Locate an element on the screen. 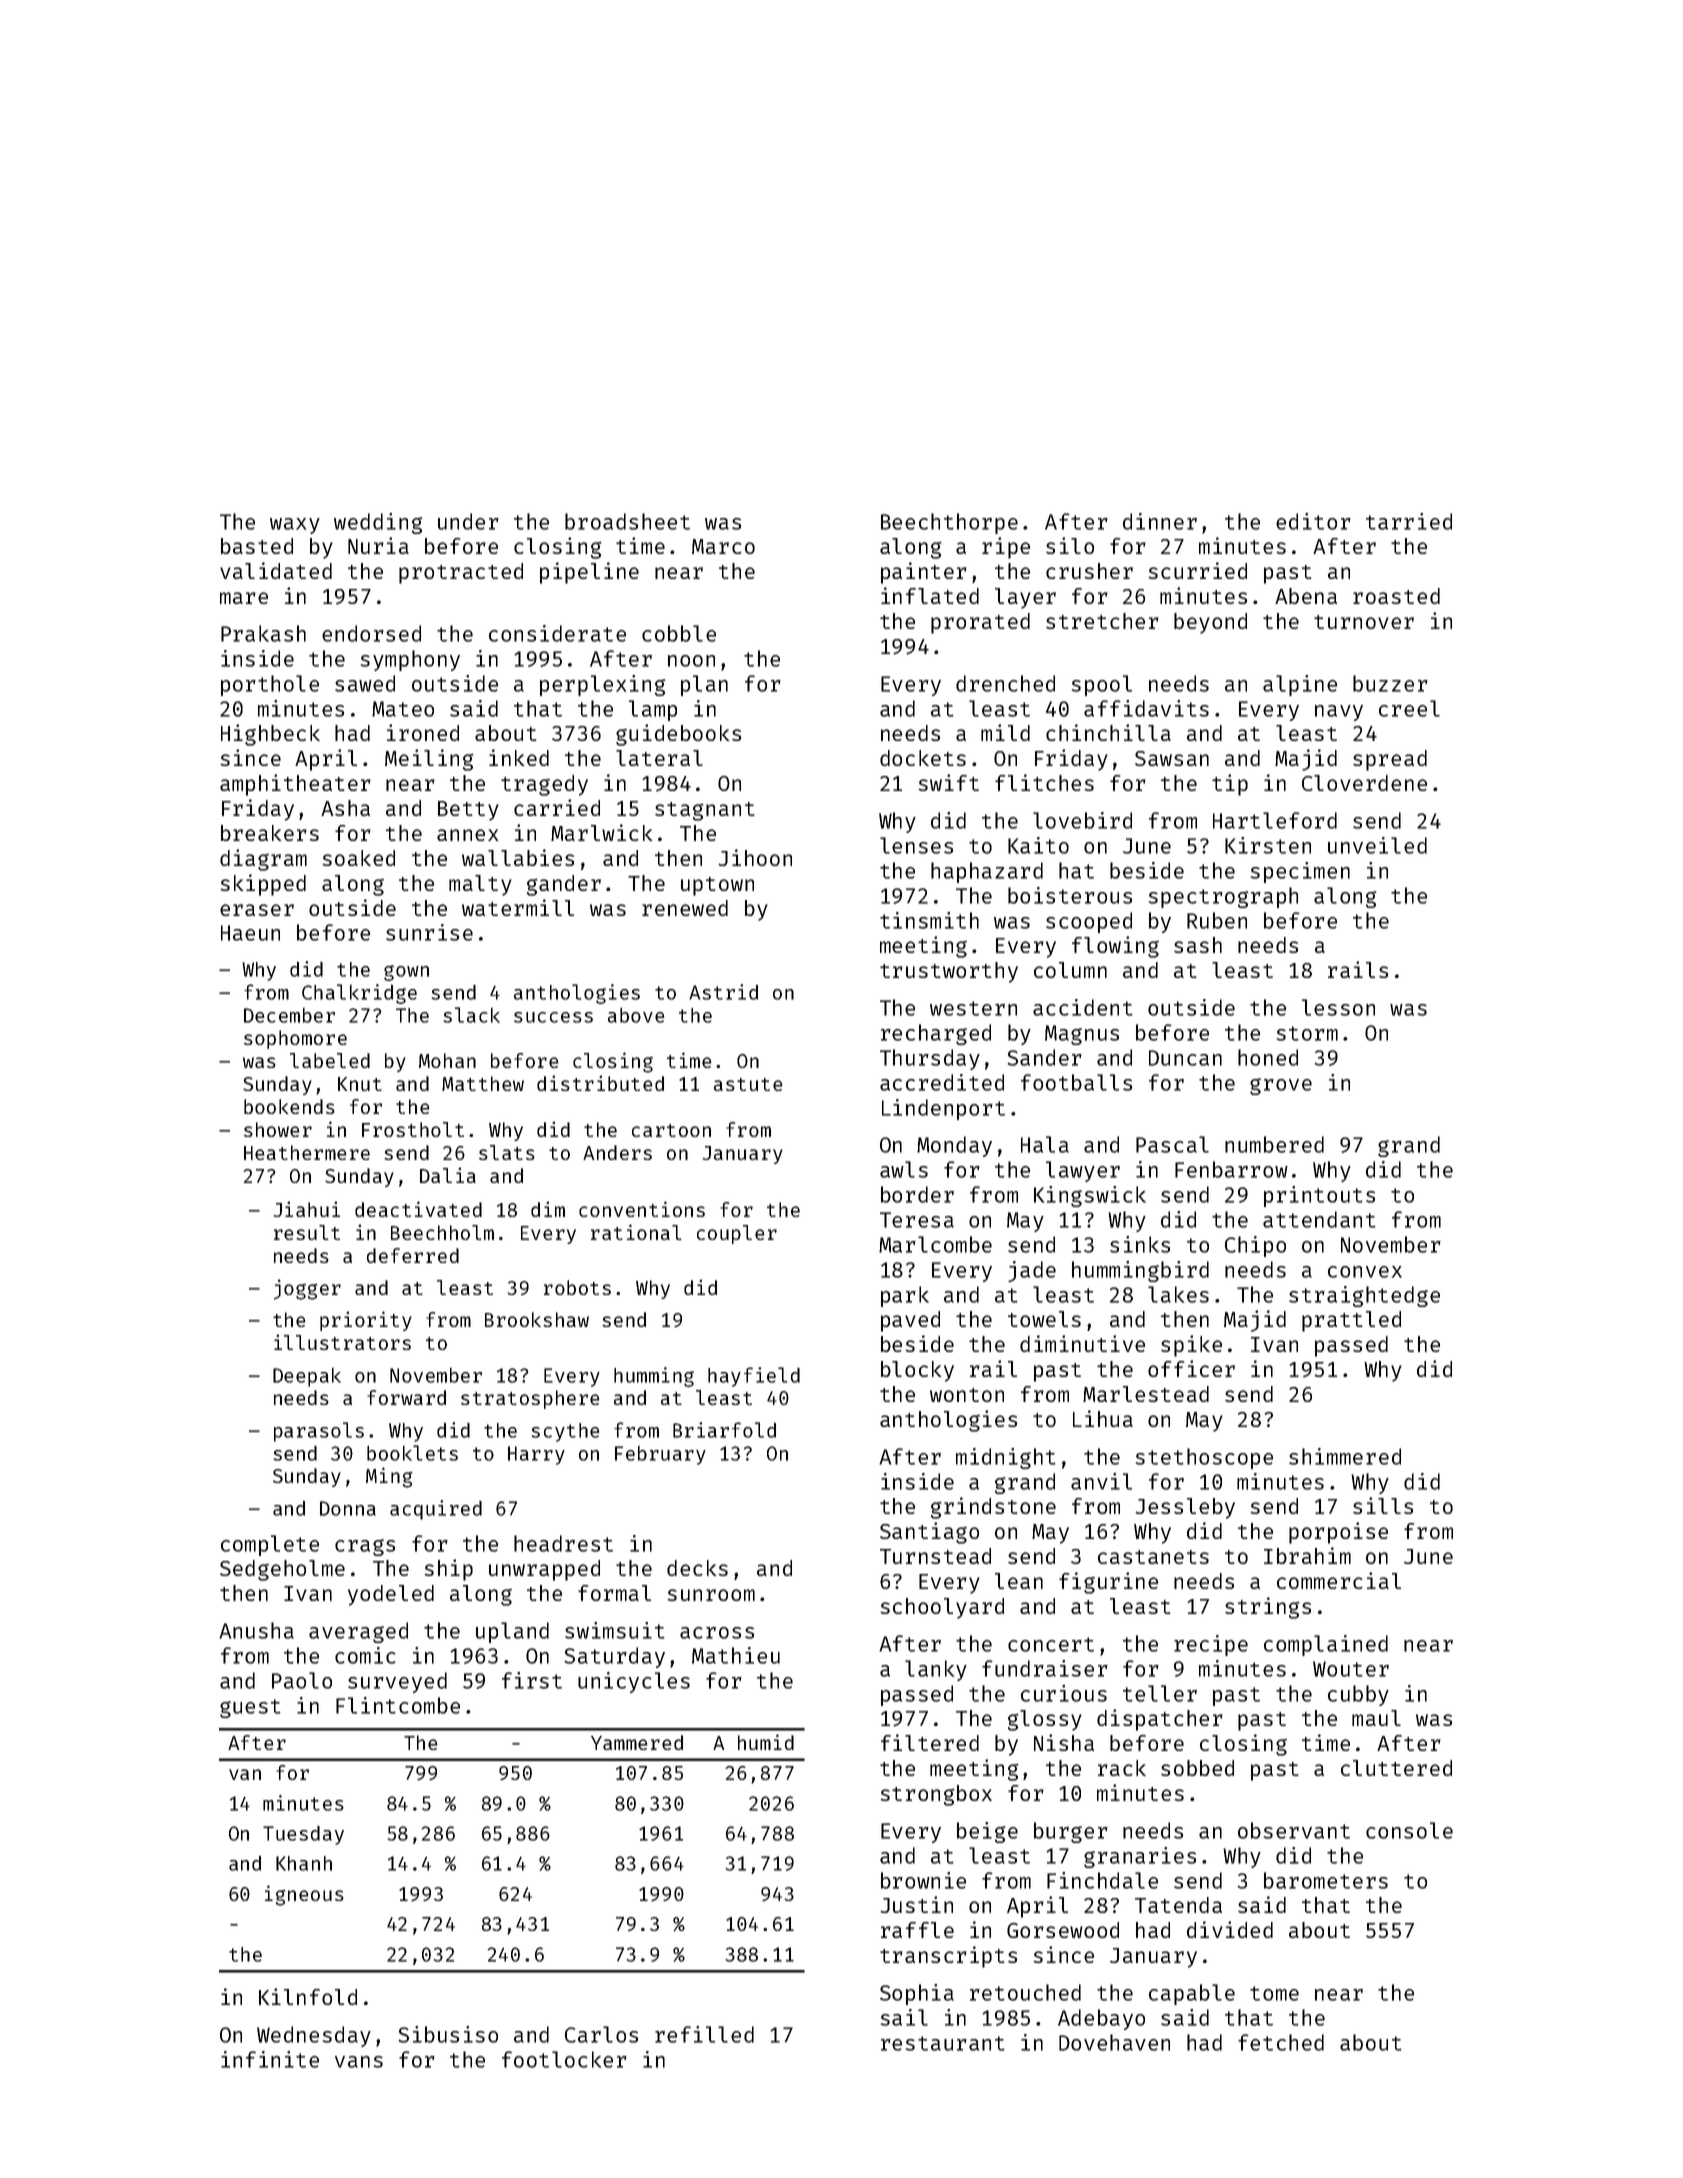 The height and width of the screenshot is (2178, 1683). yodeled is located at coordinates (391, 1595).
